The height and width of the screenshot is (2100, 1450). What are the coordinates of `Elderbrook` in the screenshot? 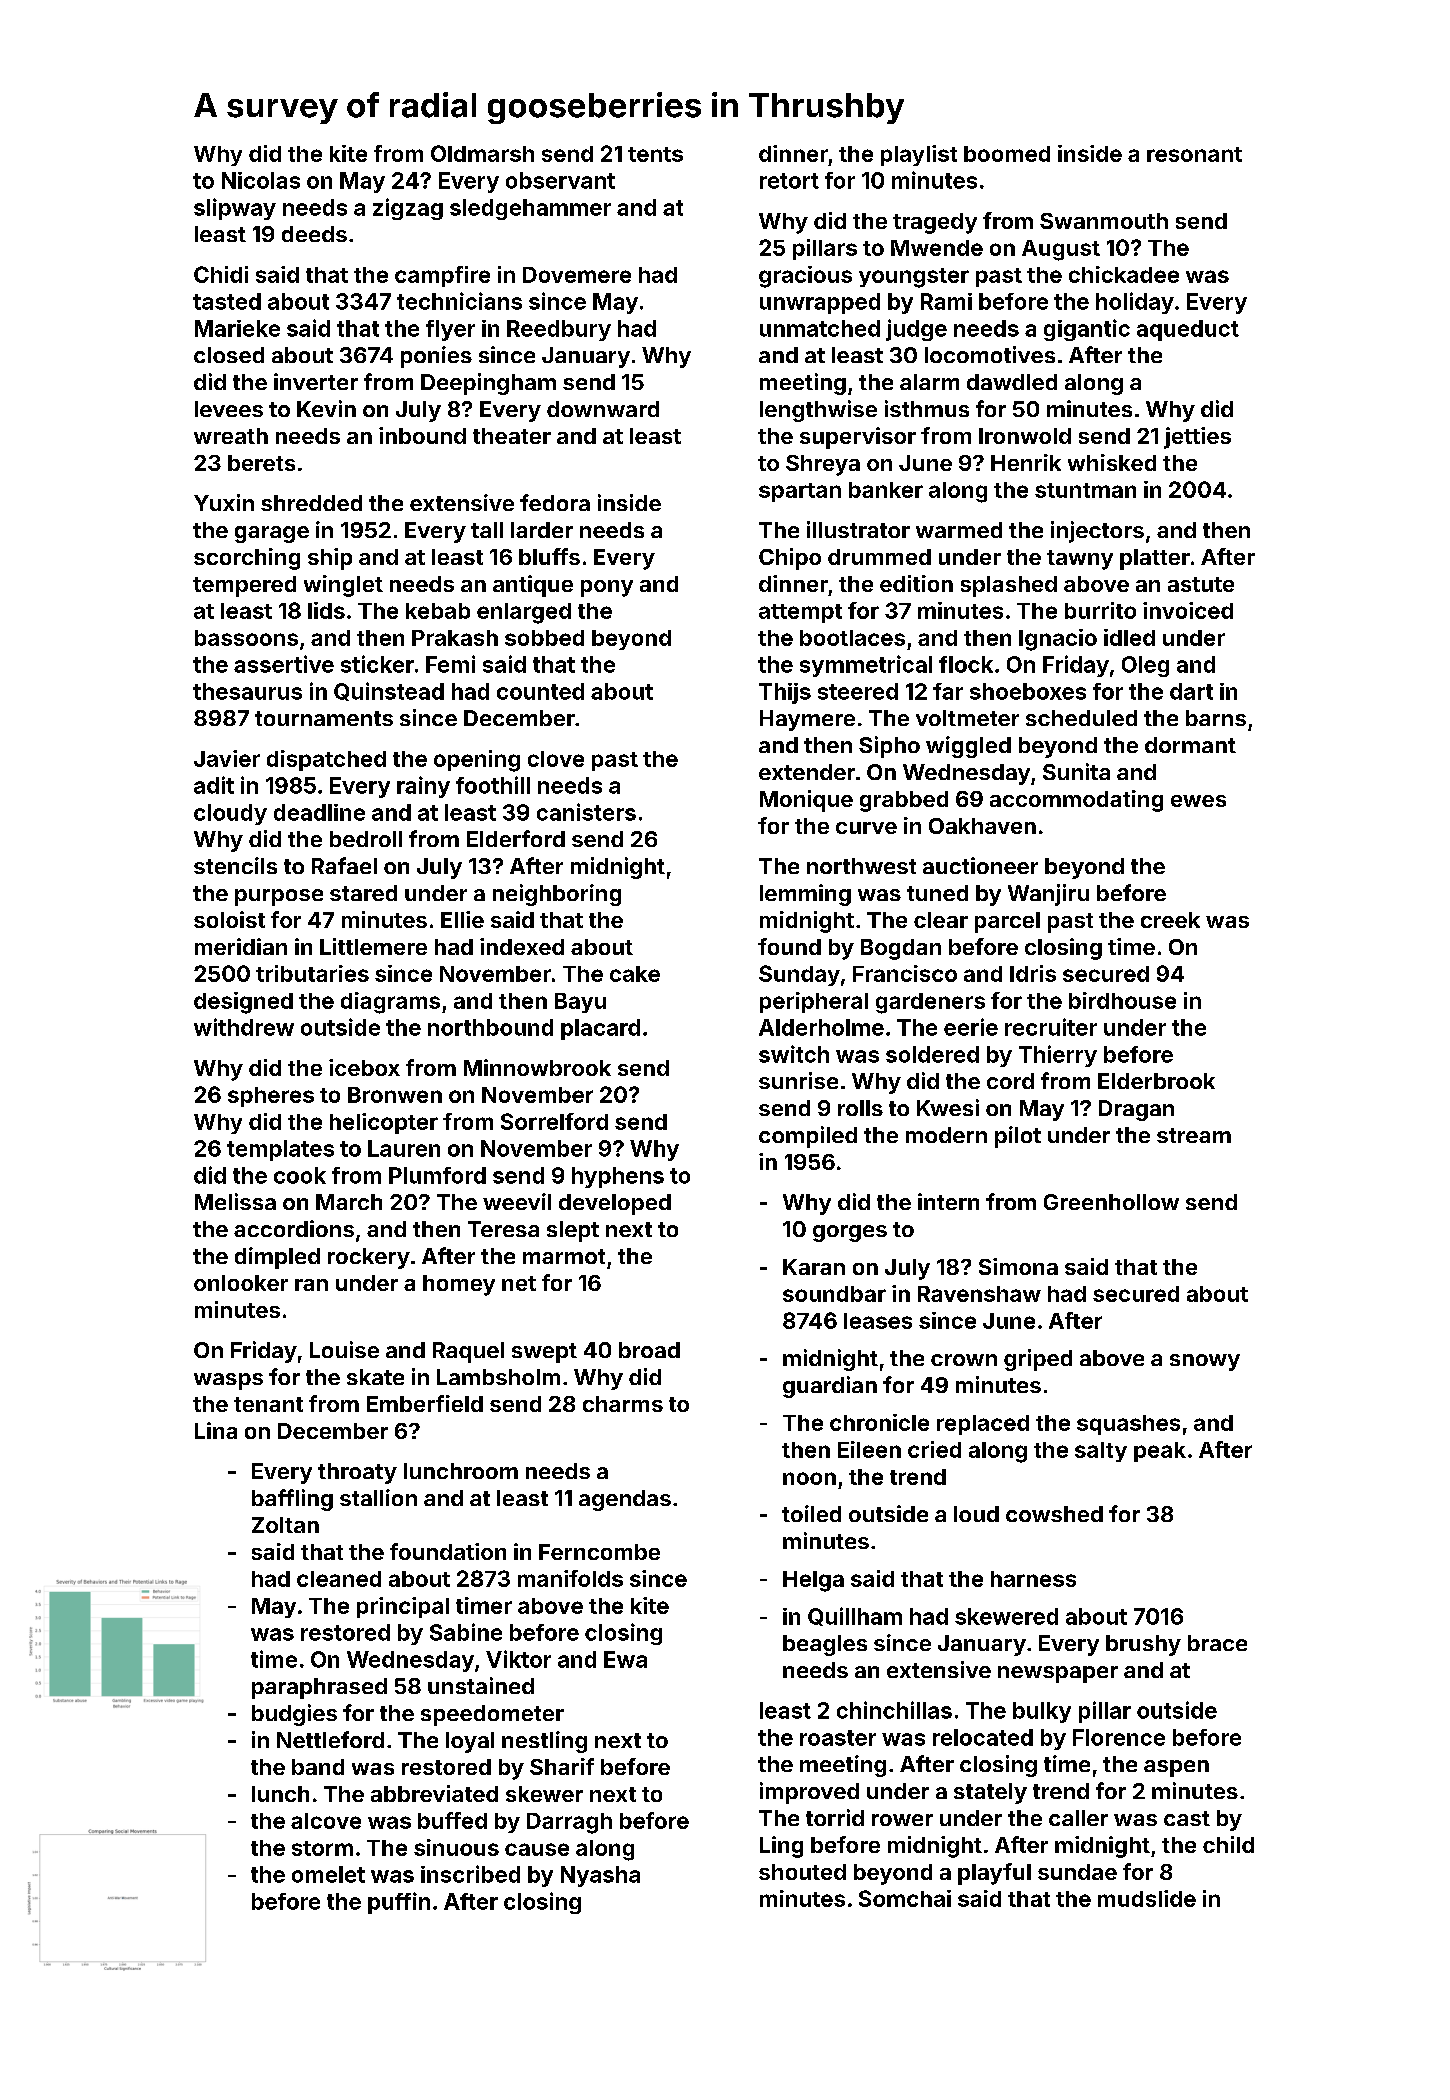 It's located at (1156, 1081).
